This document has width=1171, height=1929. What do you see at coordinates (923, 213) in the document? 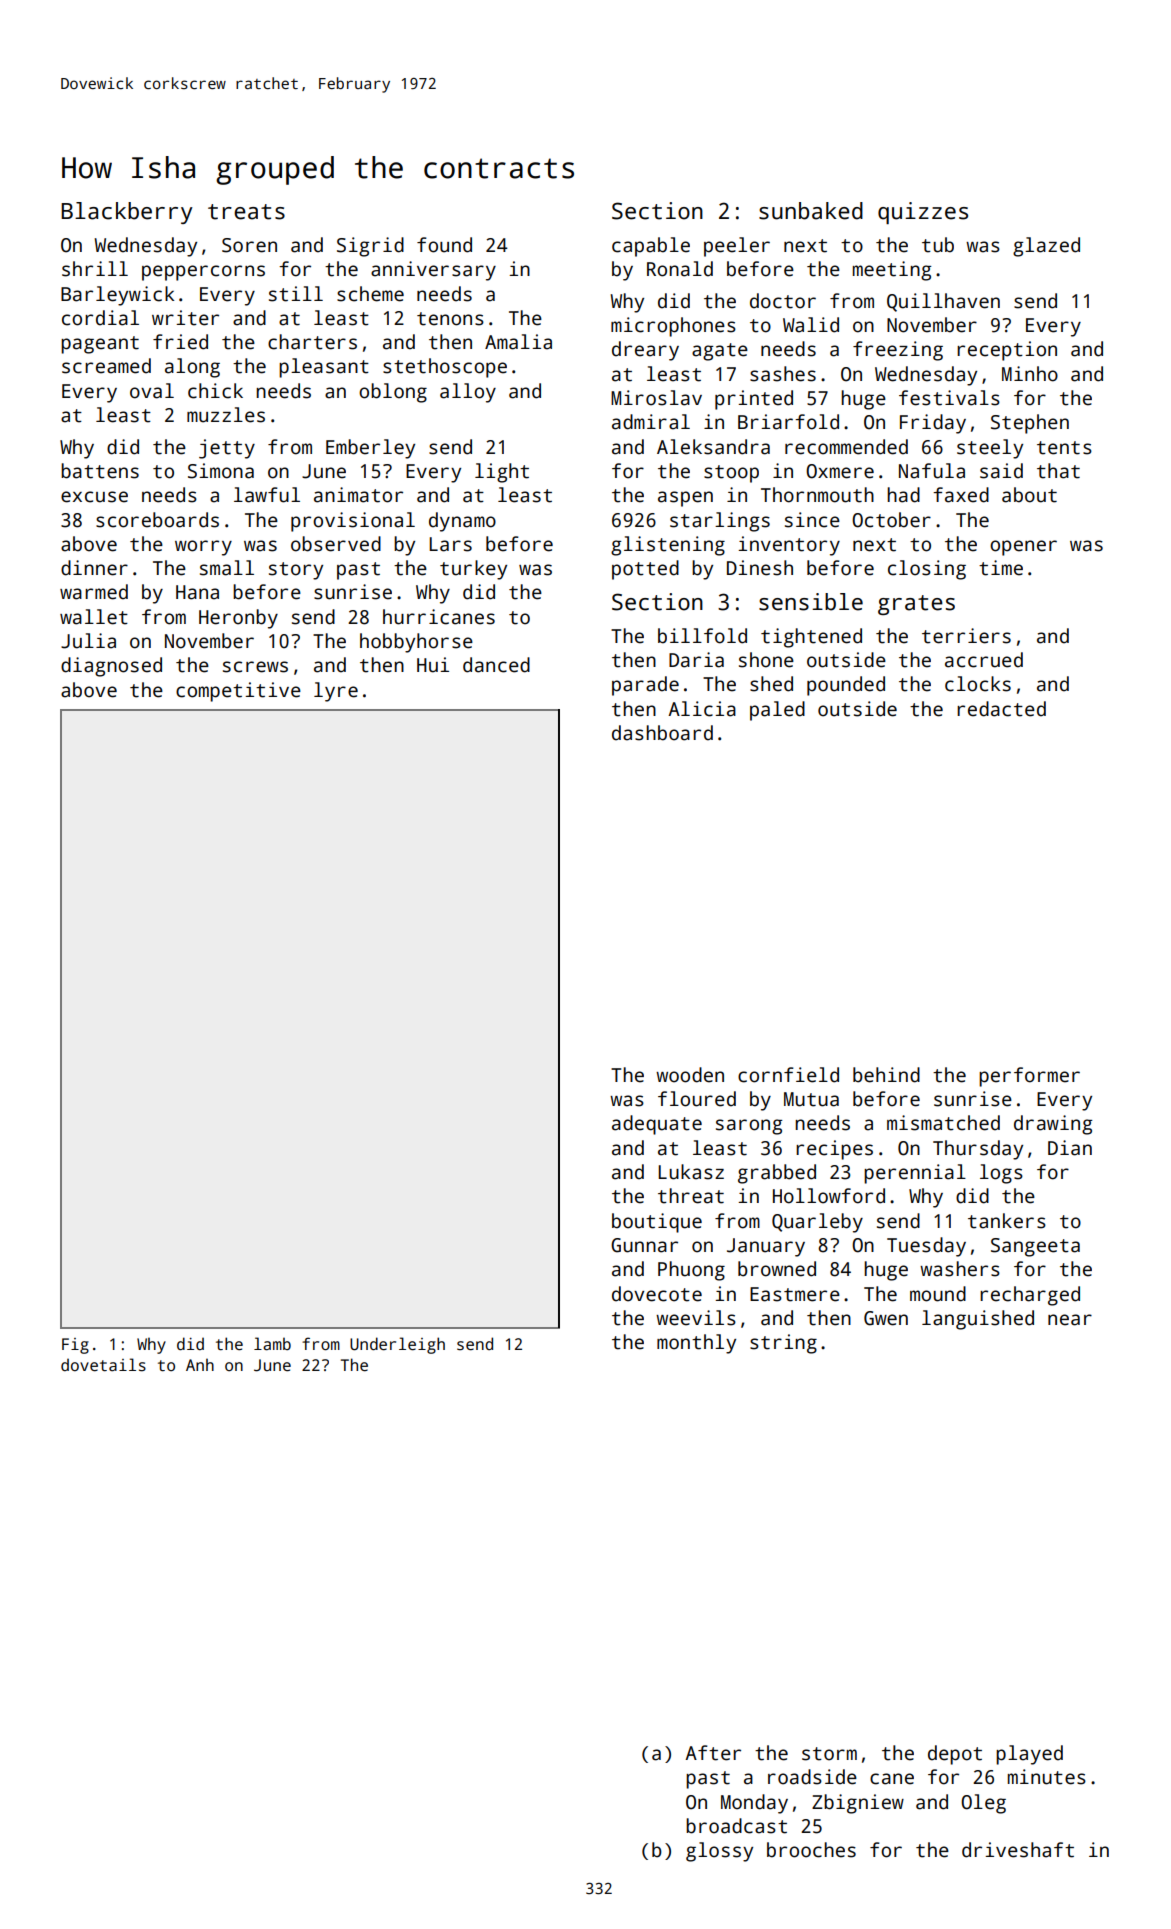
I see `quizzes` at bounding box center [923, 213].
